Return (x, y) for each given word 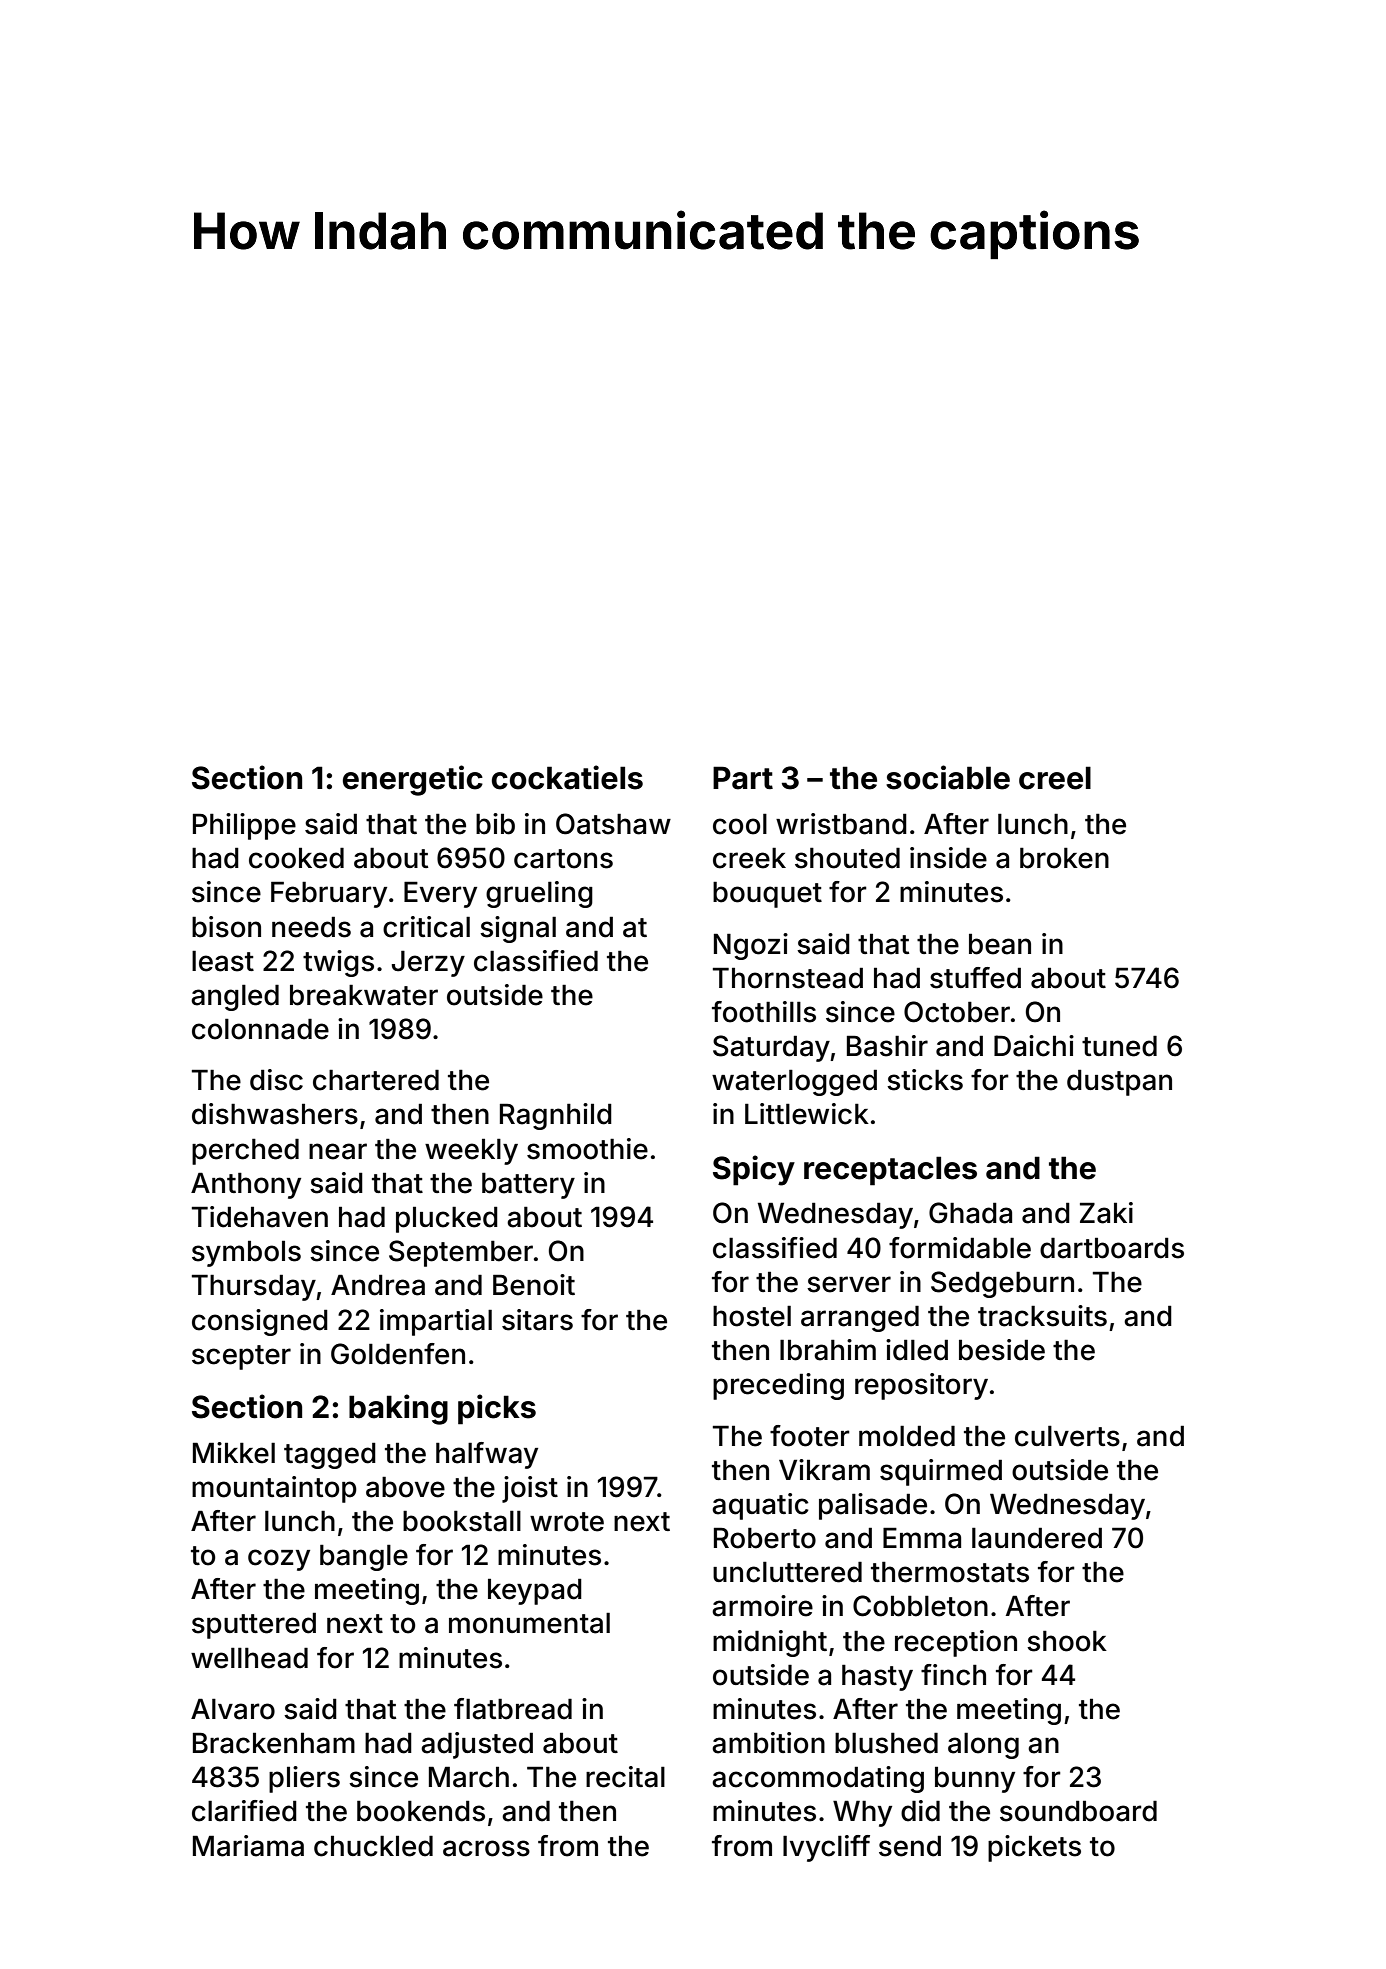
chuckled (373, 1846)
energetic (413, 780)
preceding (778, 1386)
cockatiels (567, 777)
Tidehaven (260, 1217)
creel (1055, 778)
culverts (1067, 1436)
